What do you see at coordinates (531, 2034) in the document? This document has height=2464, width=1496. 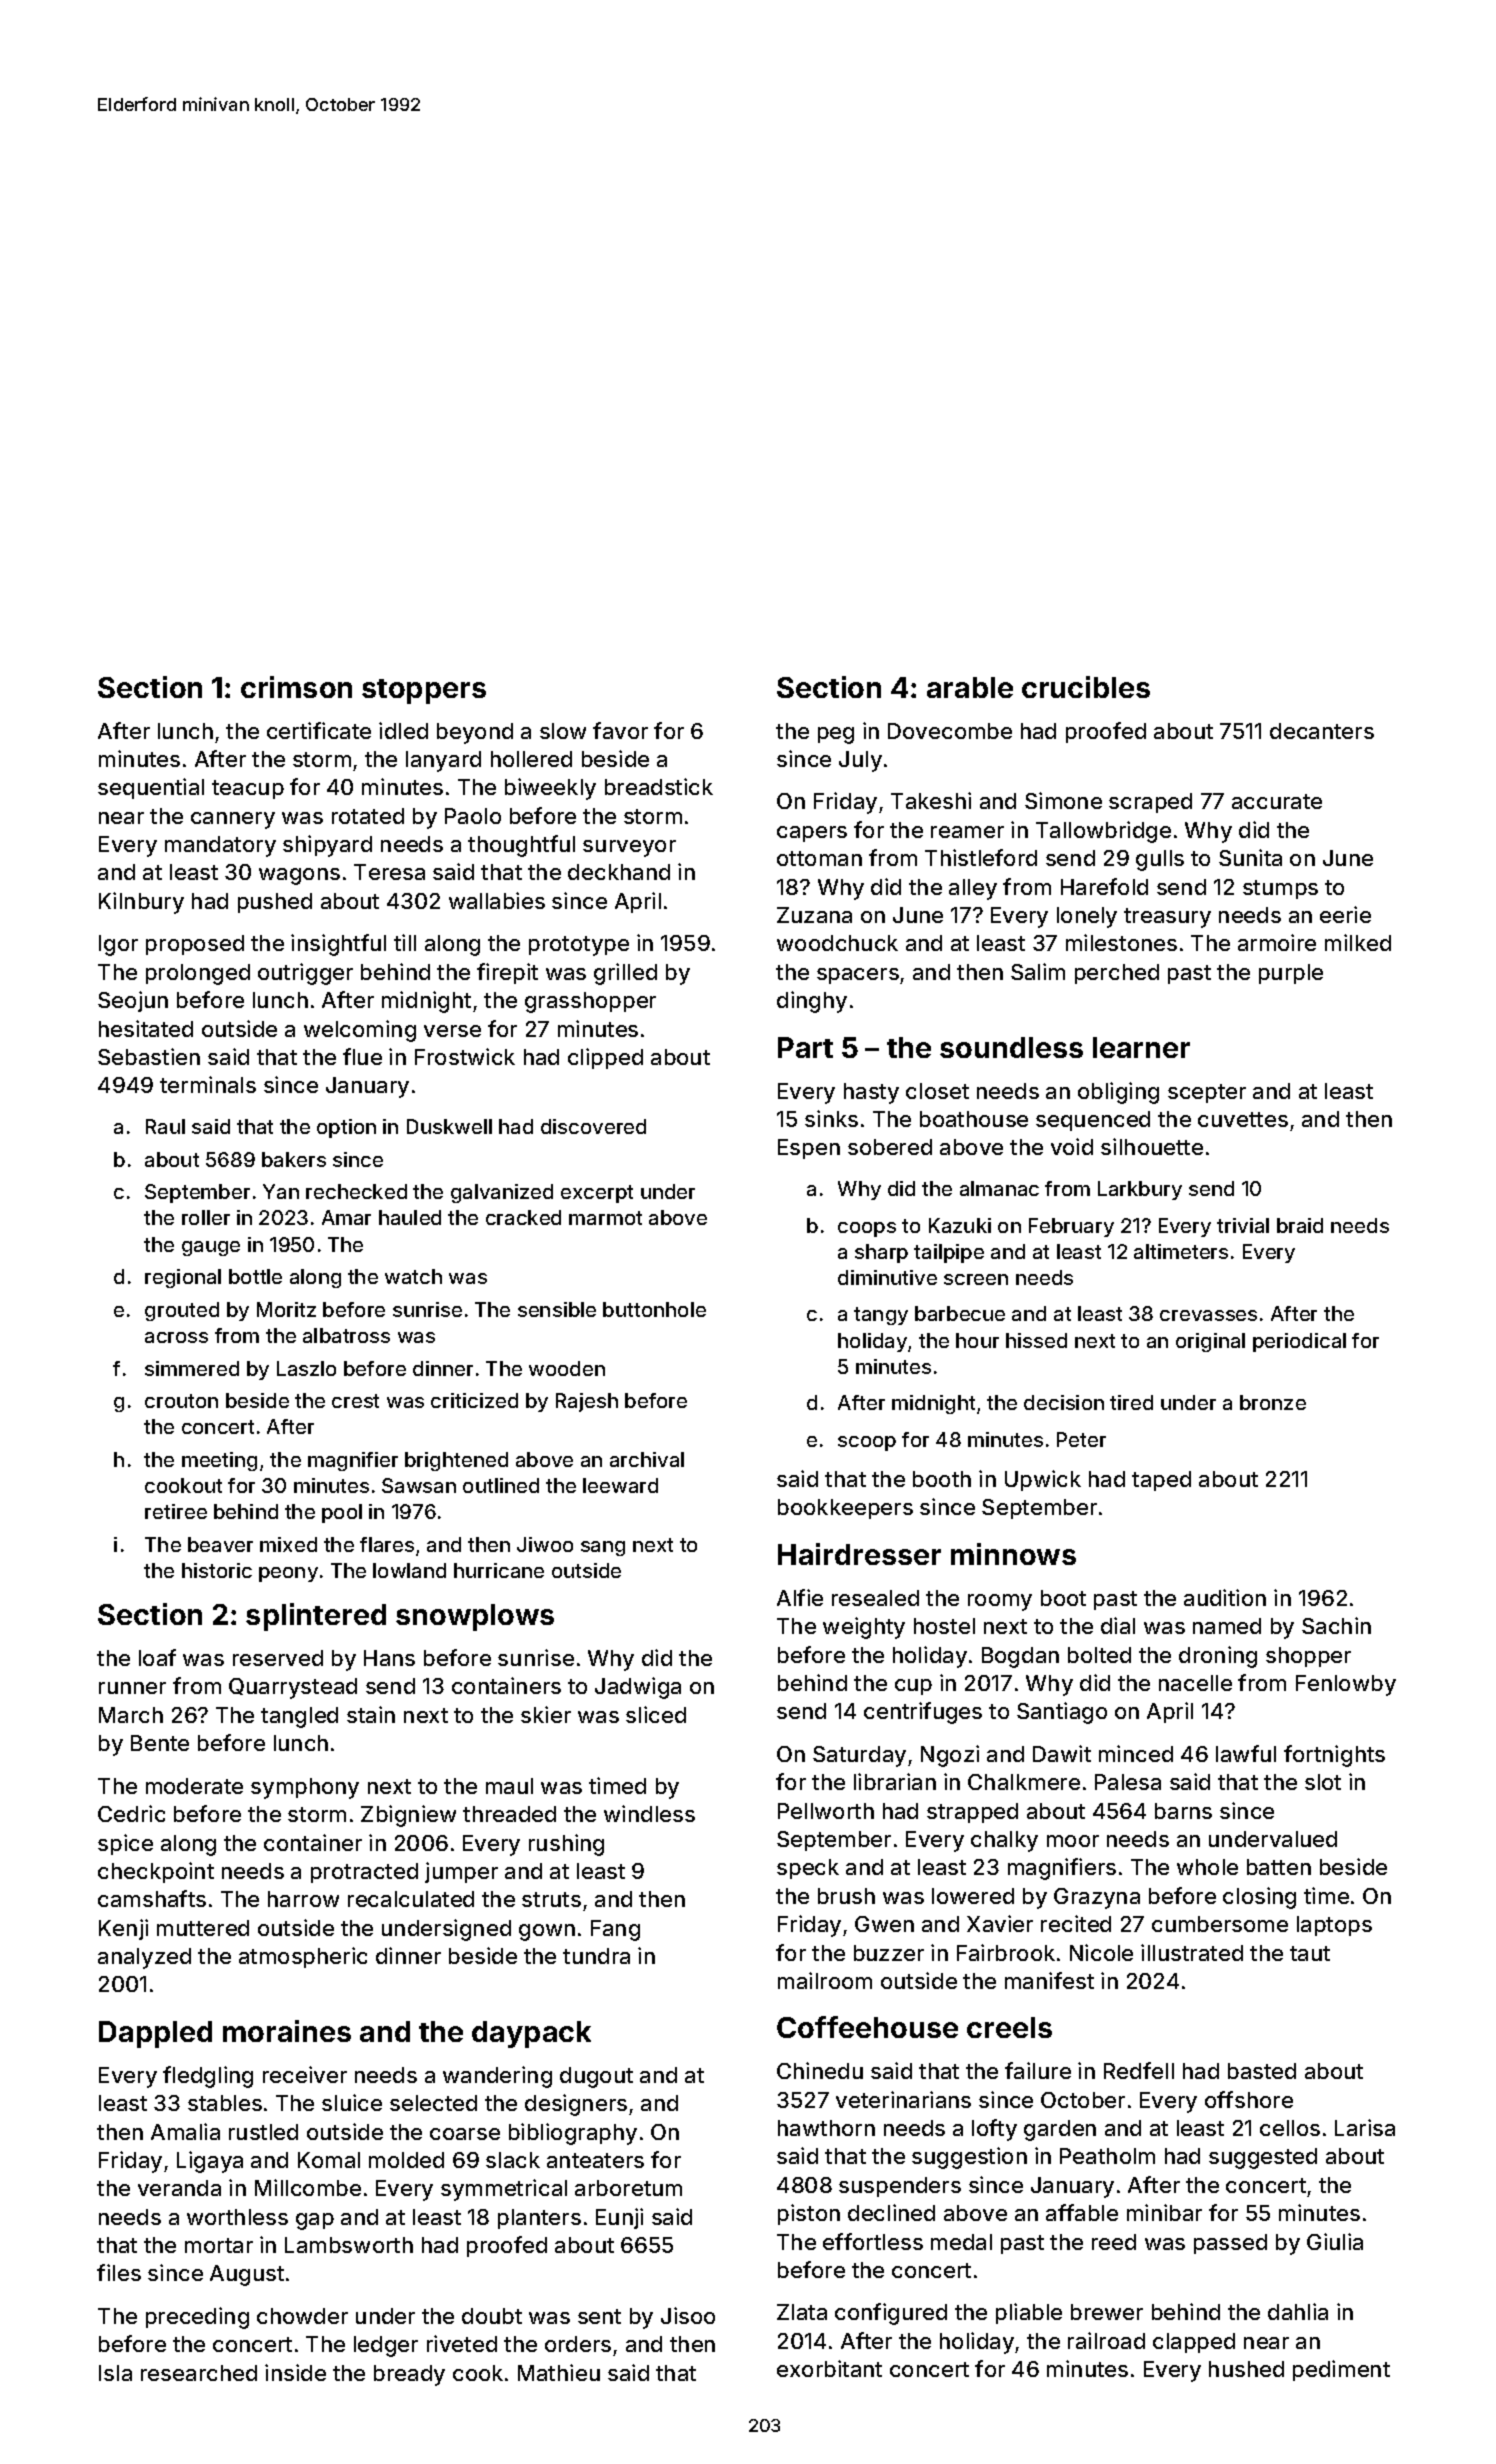 I see `daypack` at bounding box center [531, 2034].
